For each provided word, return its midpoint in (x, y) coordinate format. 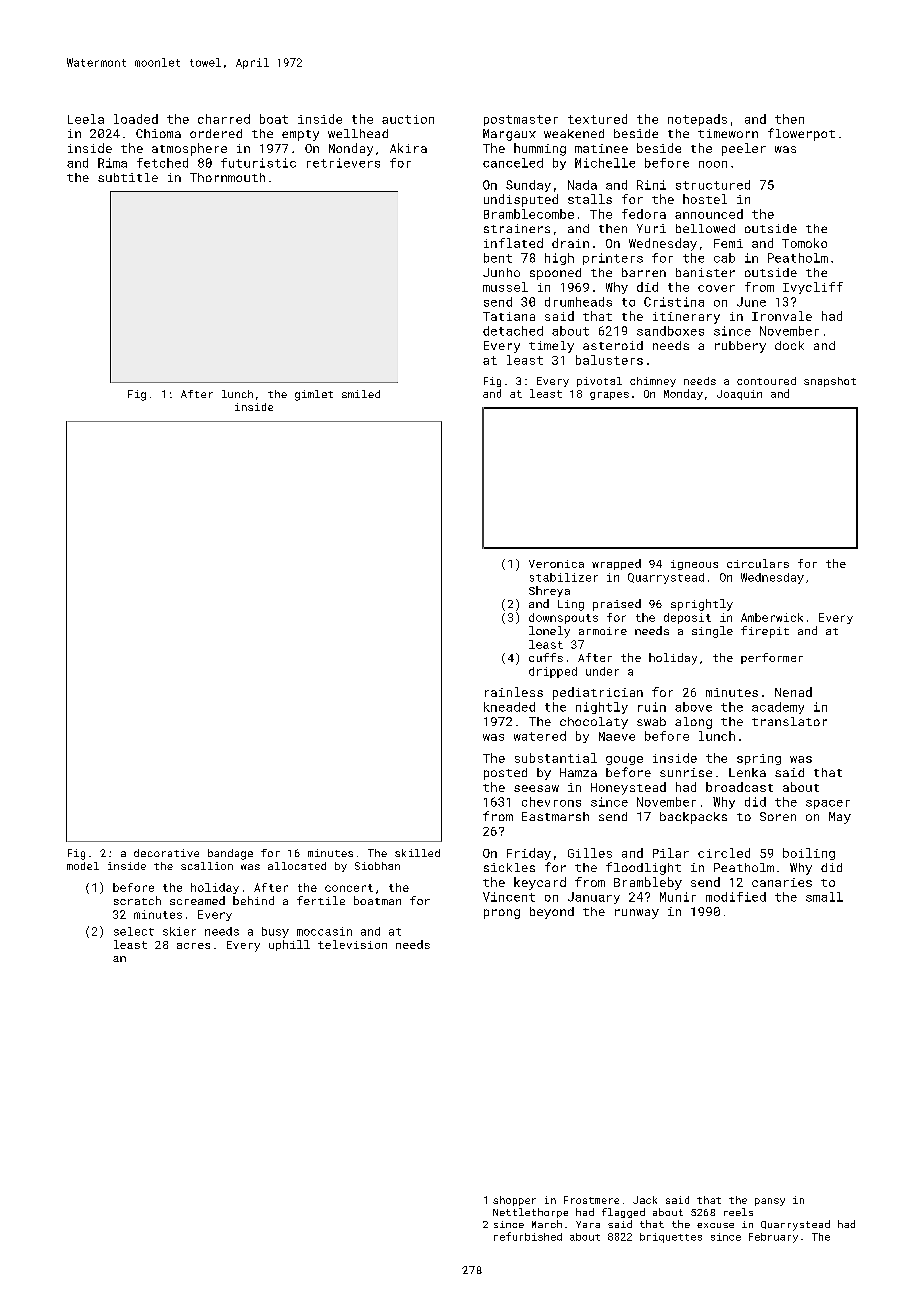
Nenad (793, 692)
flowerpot (801, 134)
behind (253, 900)
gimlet (314, 395)
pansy (770, 1202)
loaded (136, 119)
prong (502, 914)
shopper (514, 1201)
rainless (514, 692)
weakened (574, 133)
